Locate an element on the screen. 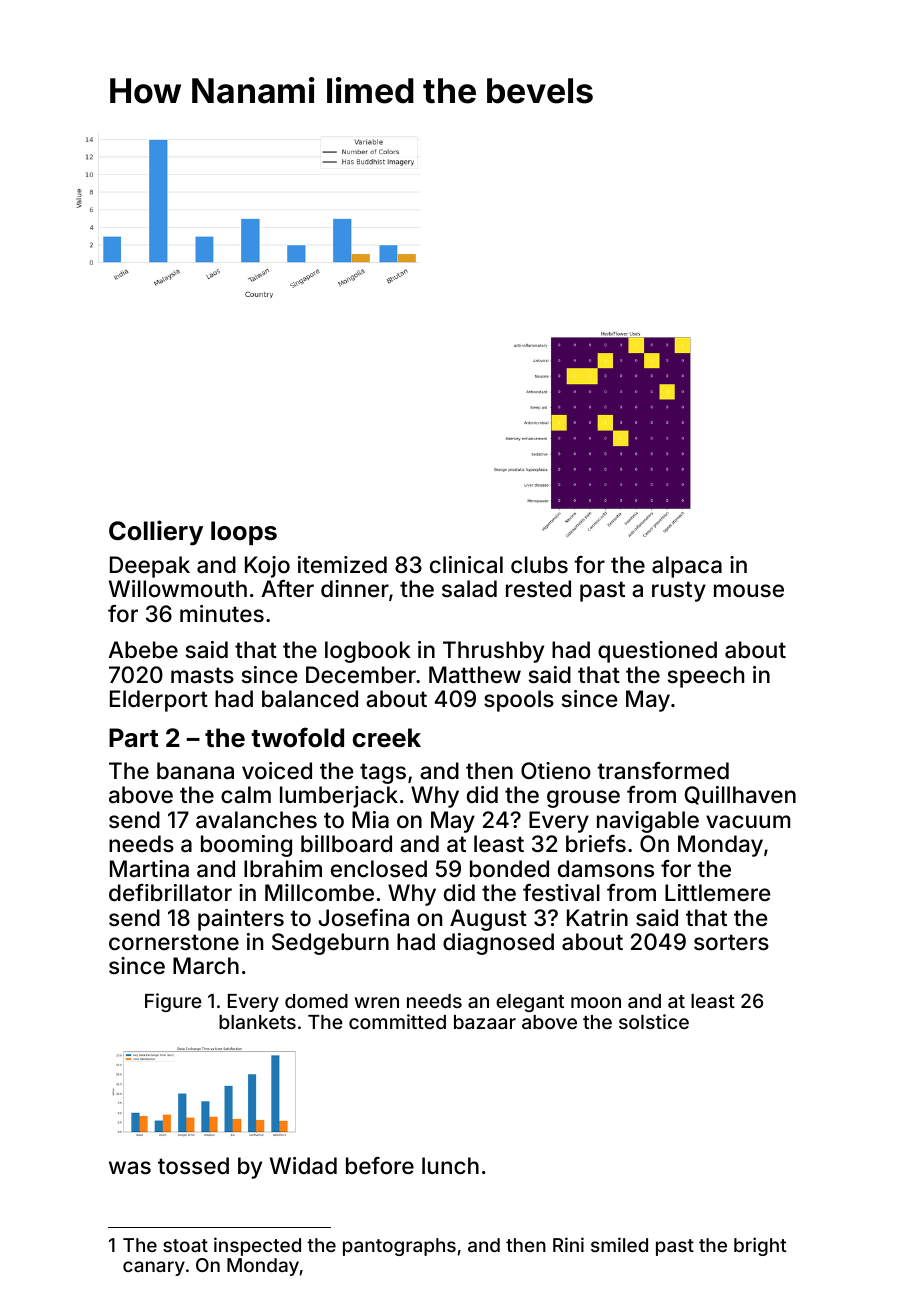 This screenshot has height=1316, width=908. smiled is located at coordinates (619, 1244).
